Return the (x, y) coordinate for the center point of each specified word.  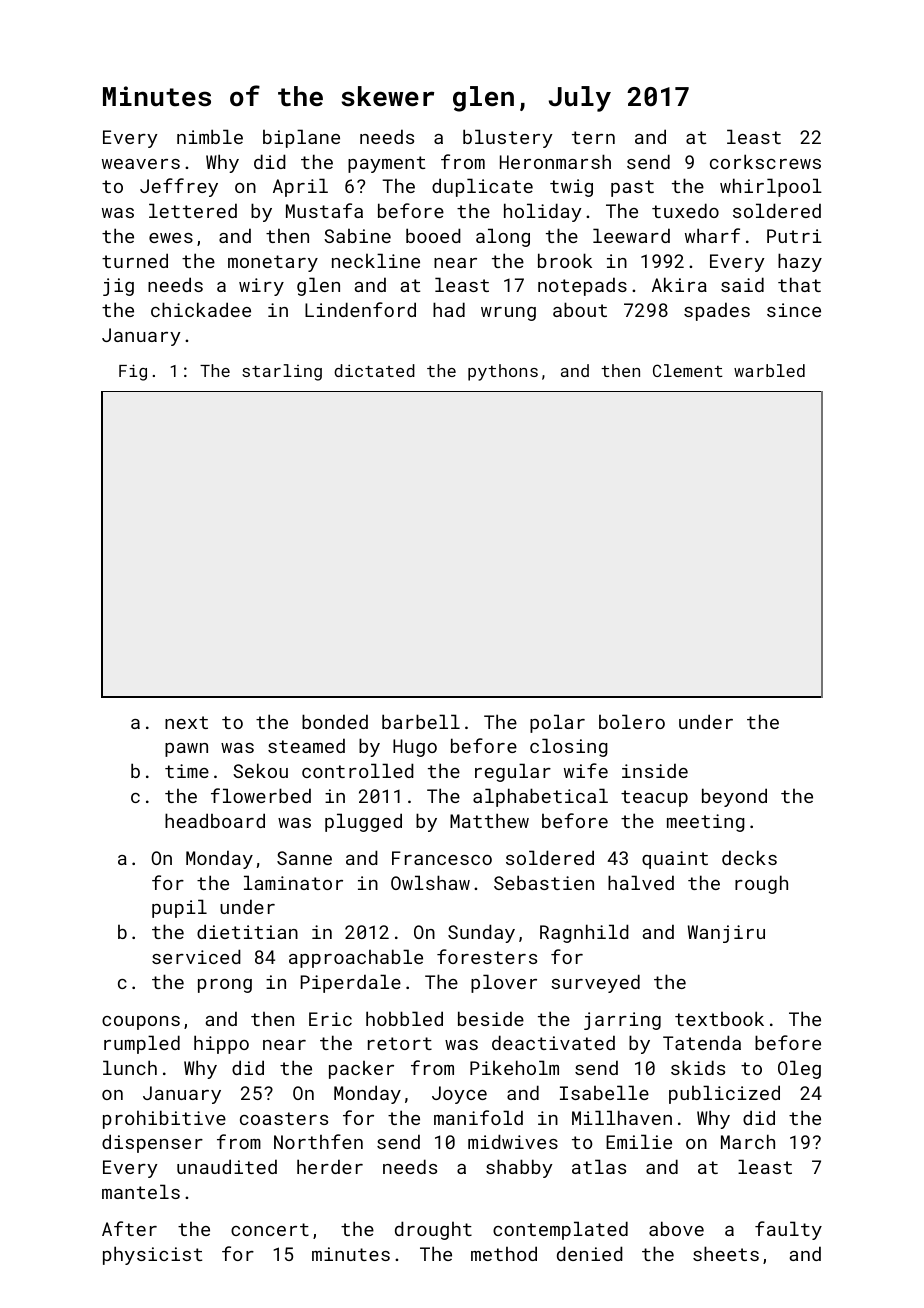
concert (270, 1229)
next (186, 722)
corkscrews (765, 161)
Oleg (799, 1069)
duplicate (482, 187)
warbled (769, 370)
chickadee (201, 309)
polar (557, 723)
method (504, 1253)
